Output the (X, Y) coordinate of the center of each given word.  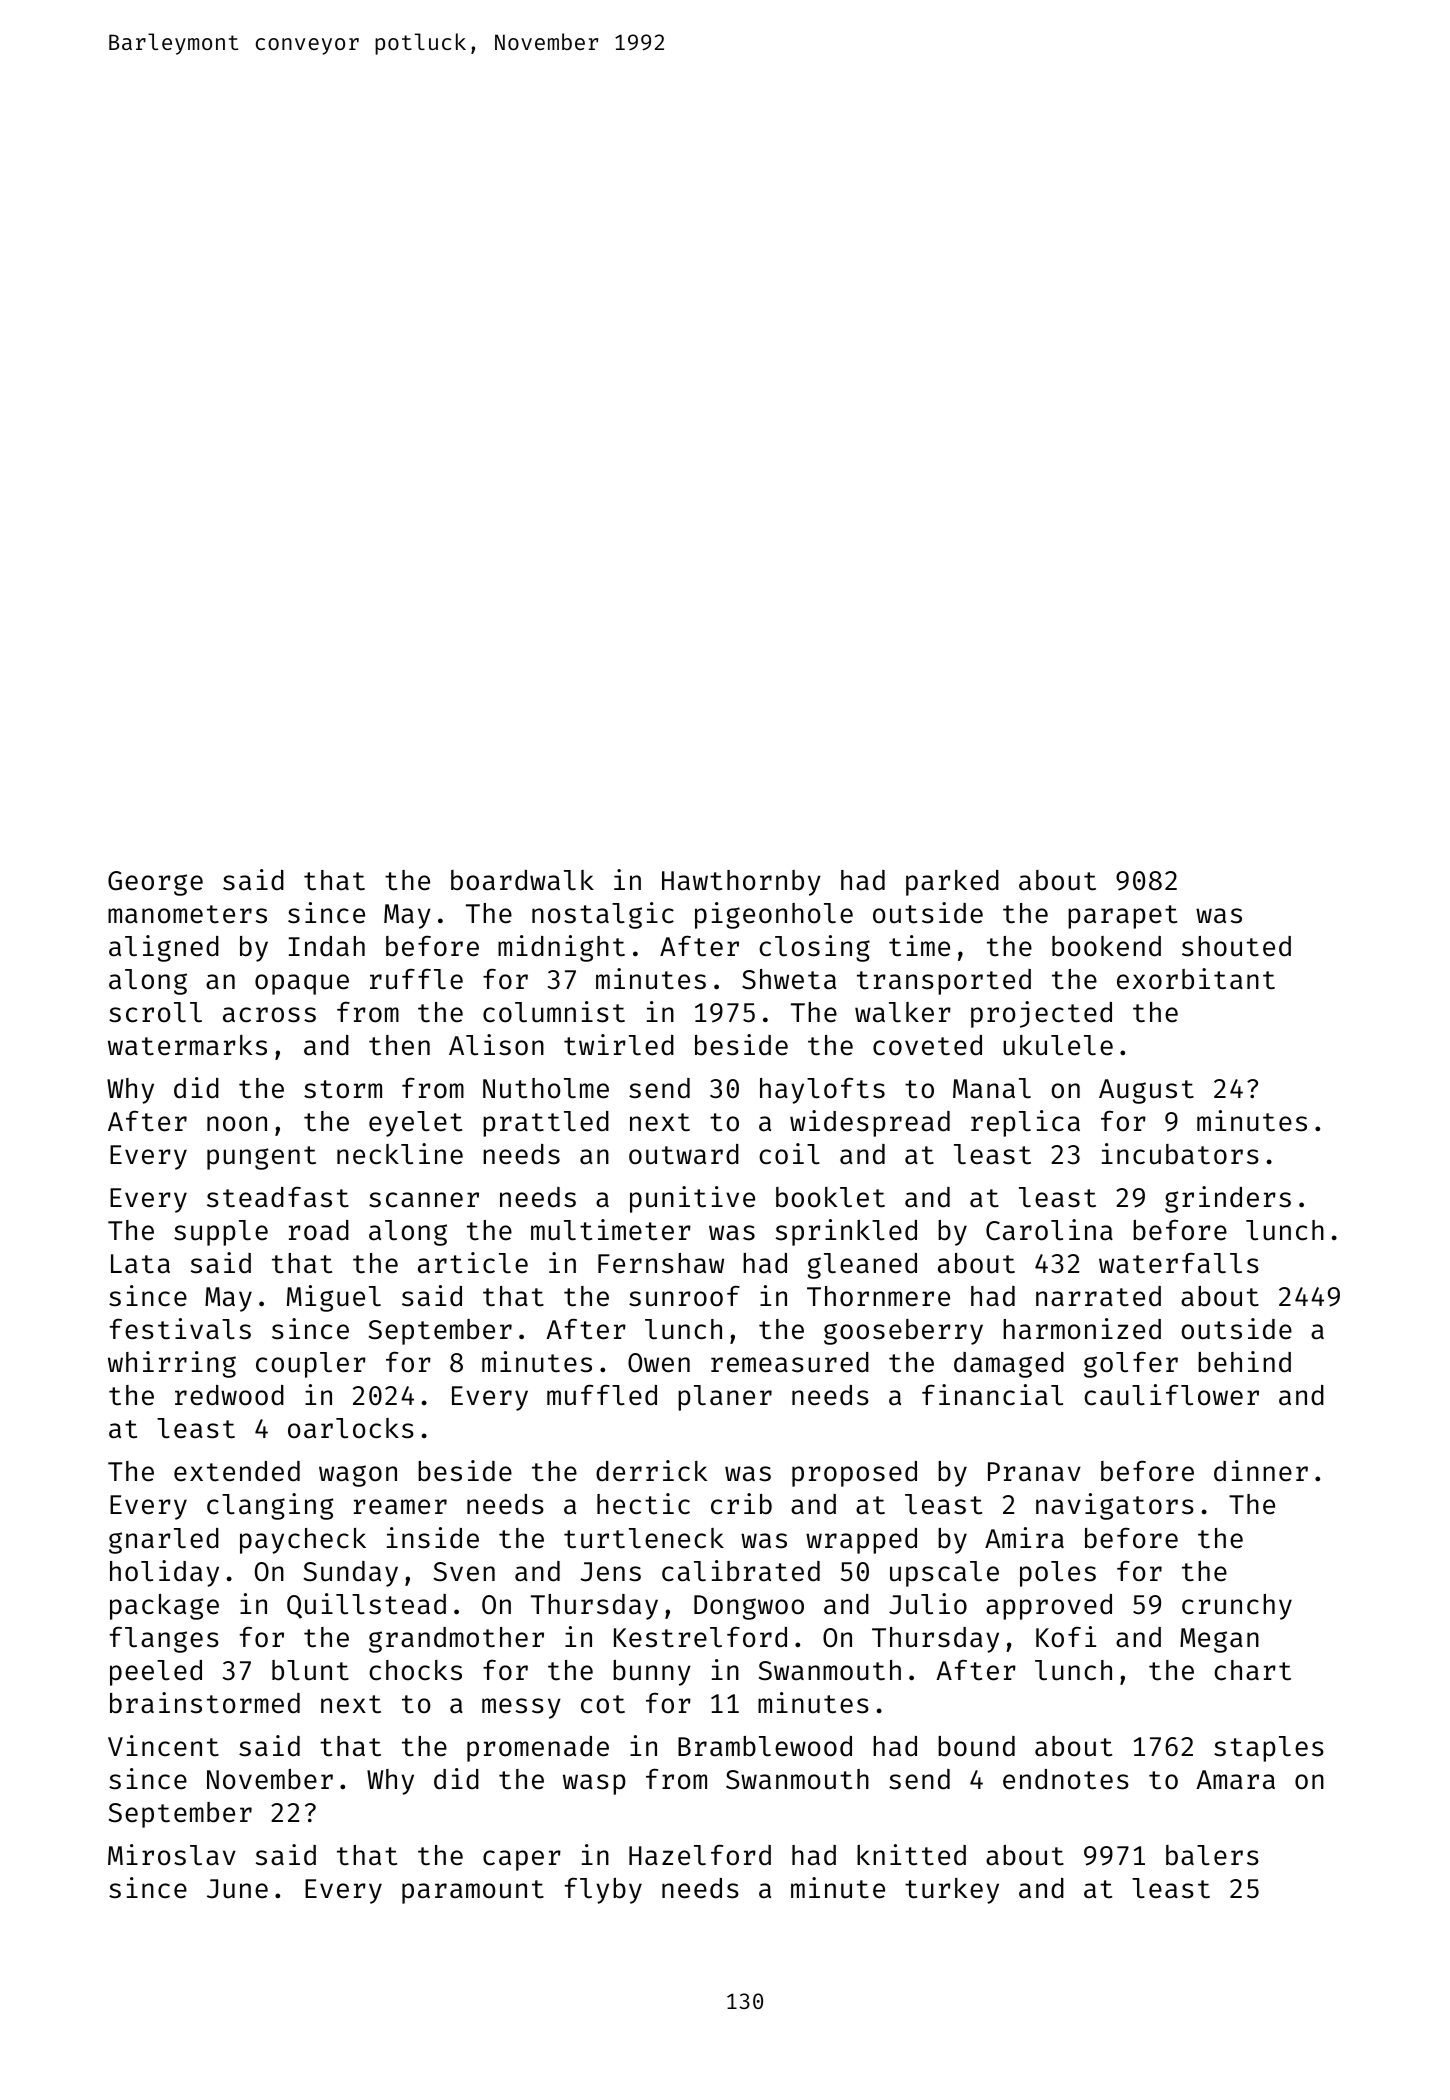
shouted (1236, 946)
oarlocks (351, 1428)
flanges (164, 1639)
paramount (473, 1892)
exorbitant (1196, 979)
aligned (164, 948)
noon (237, 1124)
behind (1244, 1362)
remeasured (790, 1362)
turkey (952, 1891)
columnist (554, 1012)
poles (1058, 1574)
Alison (496, 1045)
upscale (944, 1574)
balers (1212, 1855)
